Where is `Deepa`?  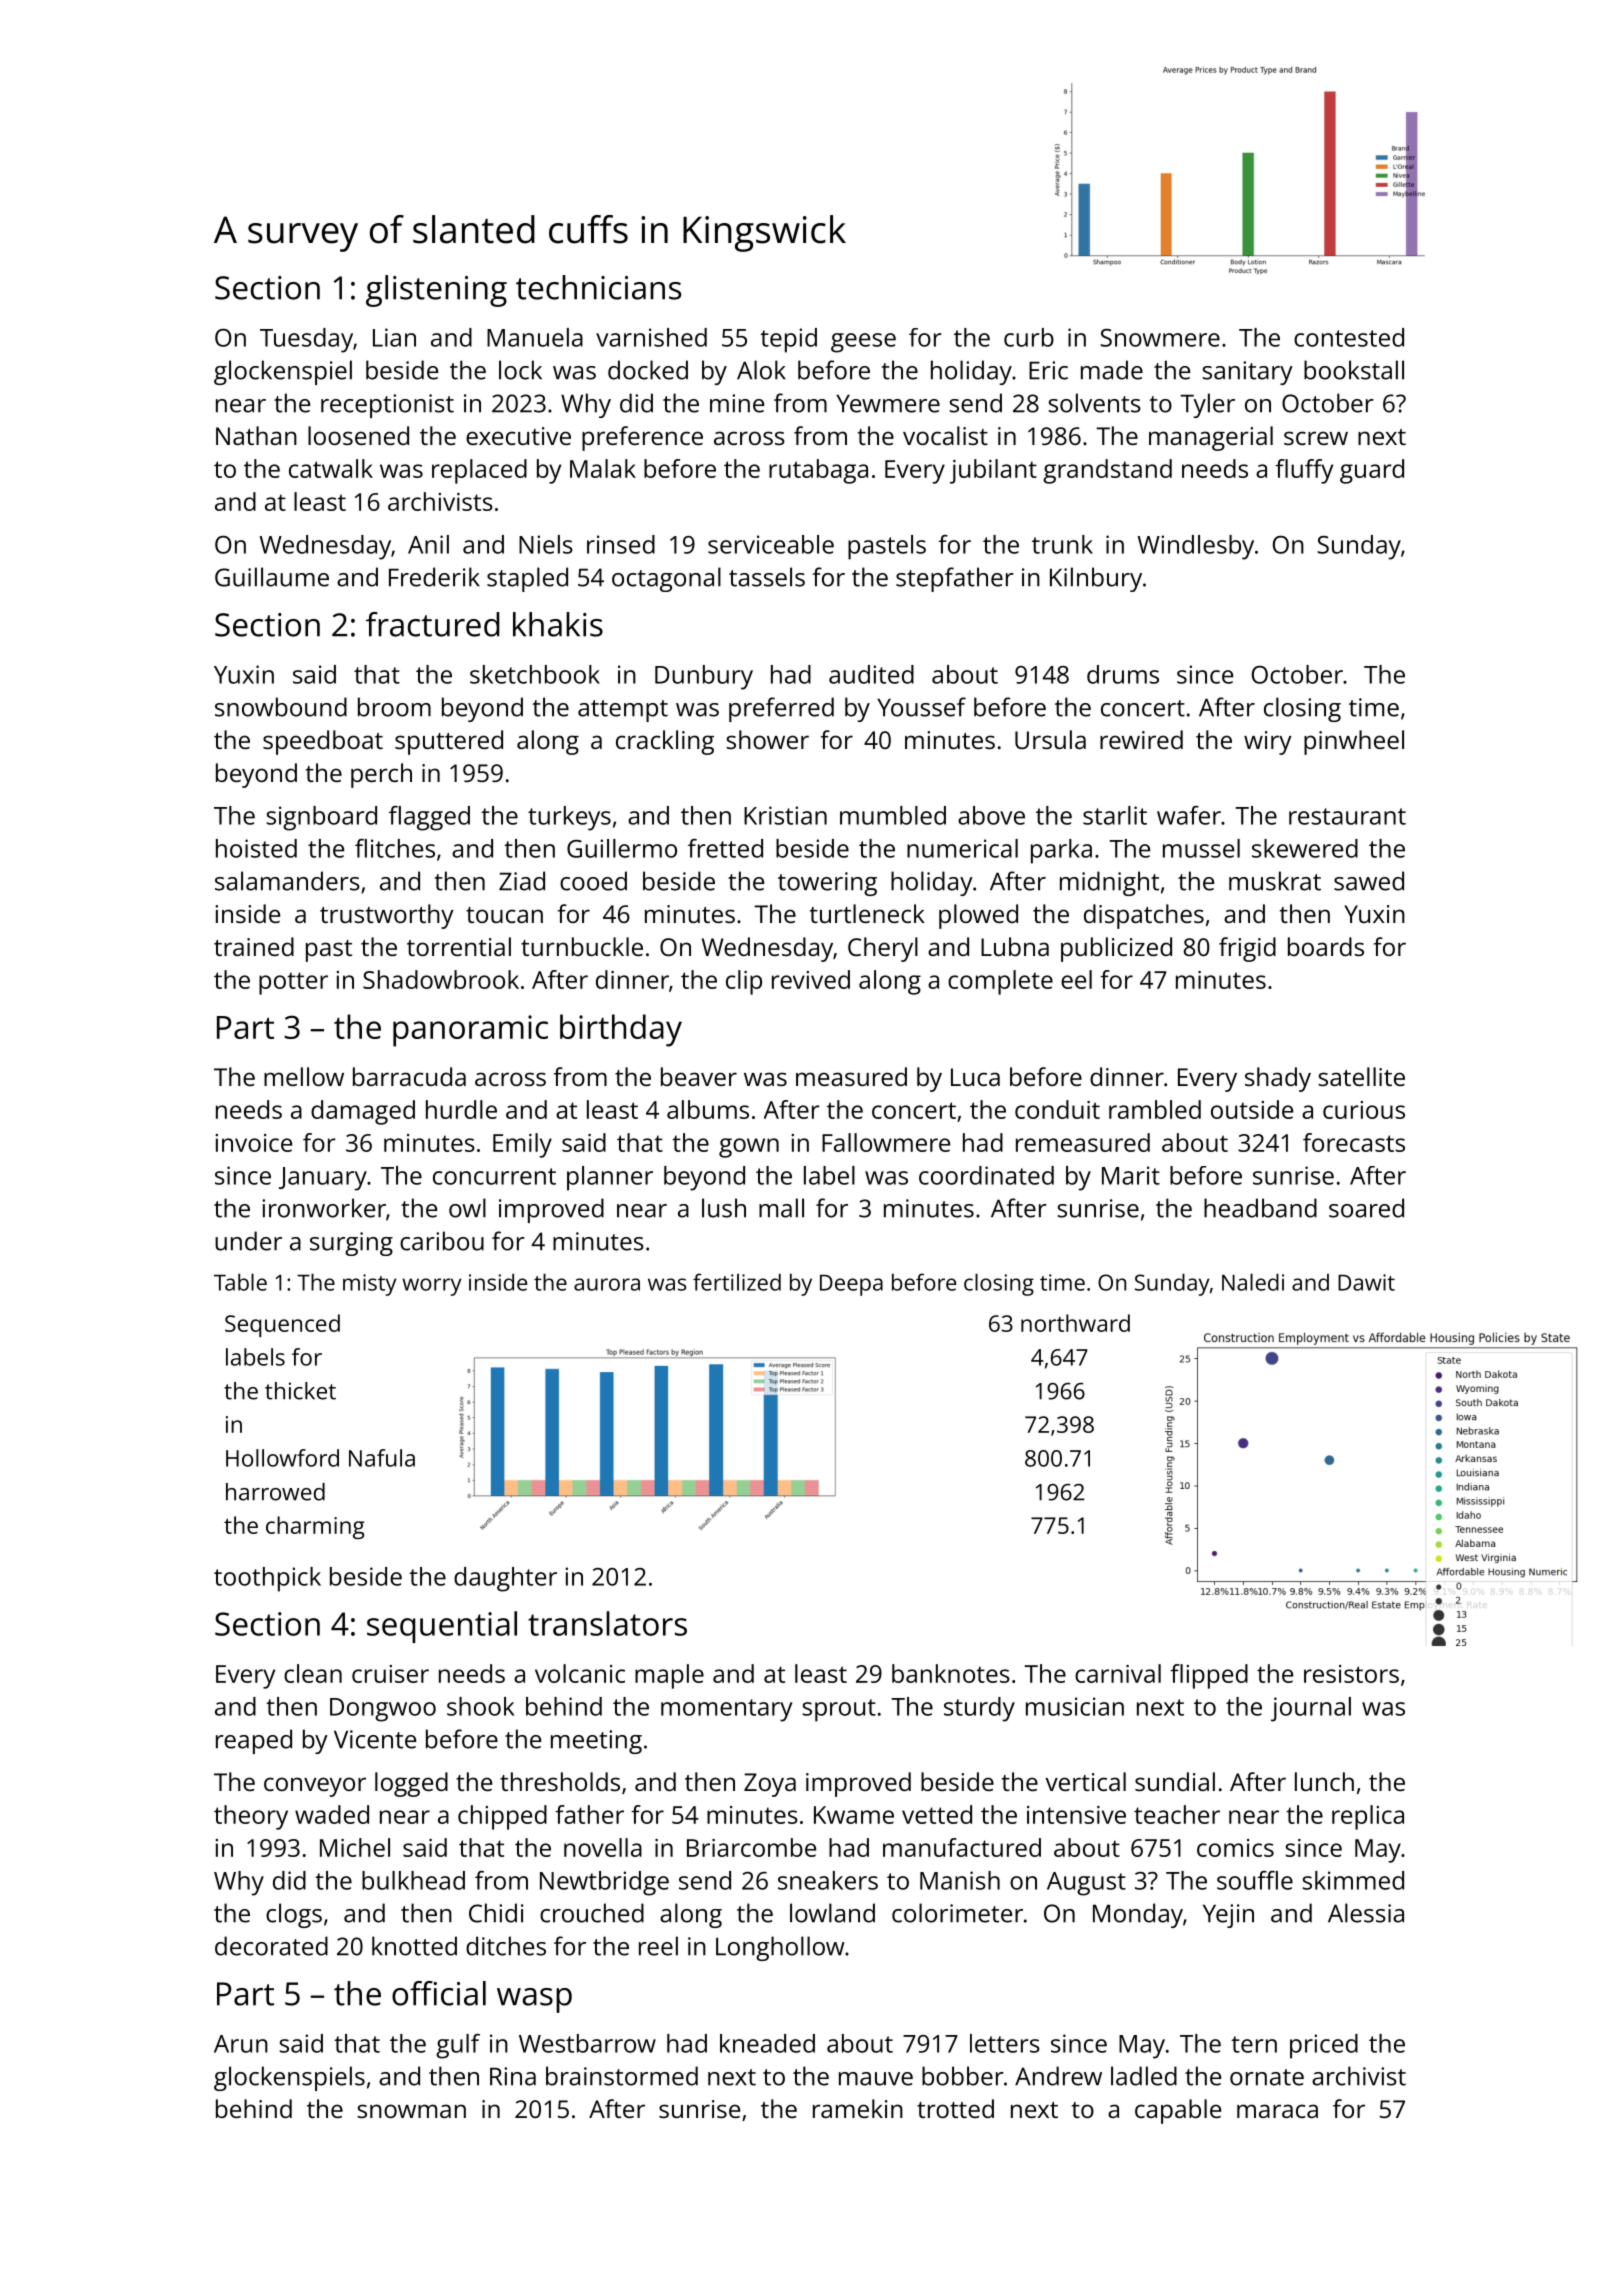
Deepa is located at coordinates (851, 1285).
